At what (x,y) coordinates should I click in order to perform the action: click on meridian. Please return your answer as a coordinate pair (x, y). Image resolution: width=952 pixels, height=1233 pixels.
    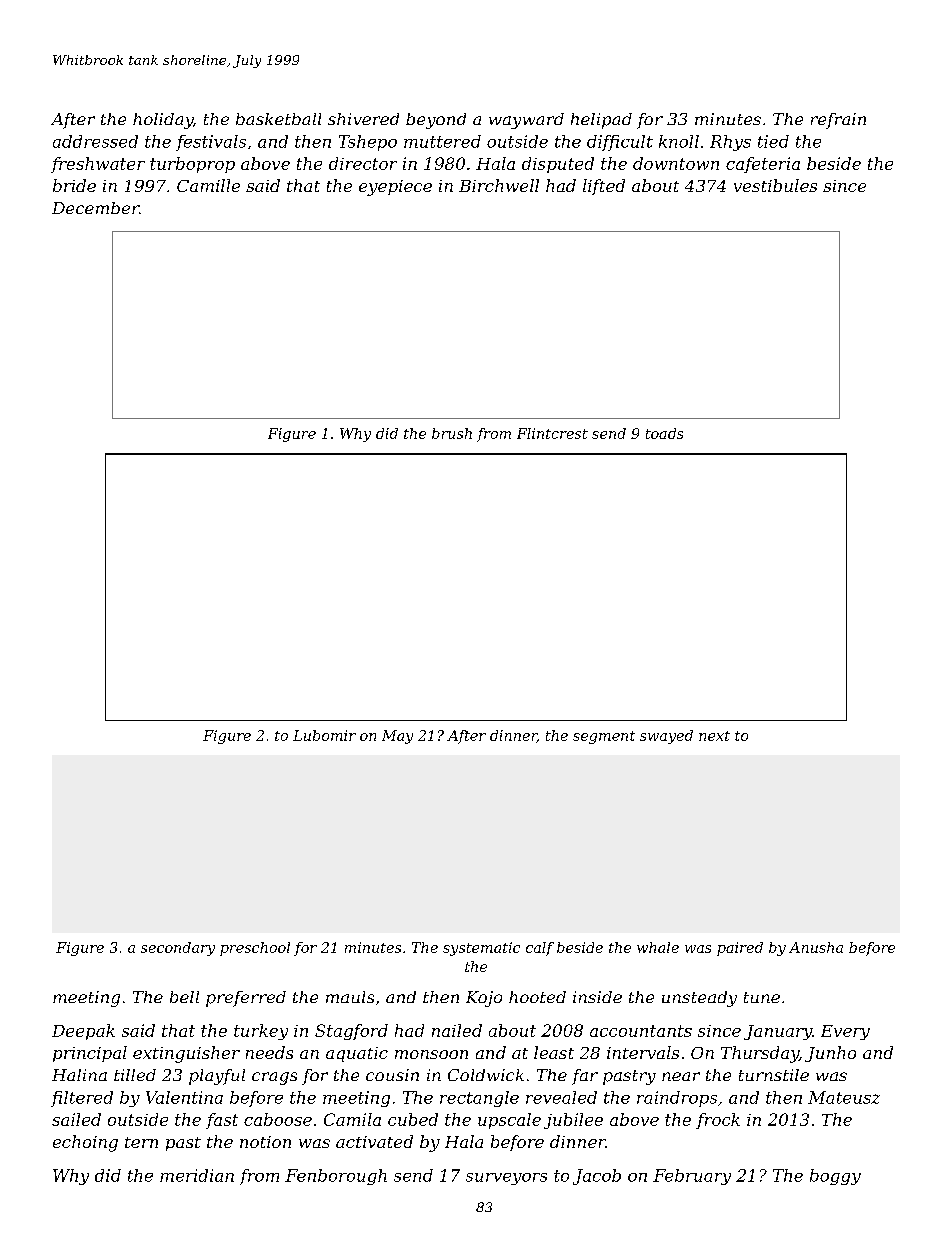
    Looking at the image, I should click on (197, 1175).
